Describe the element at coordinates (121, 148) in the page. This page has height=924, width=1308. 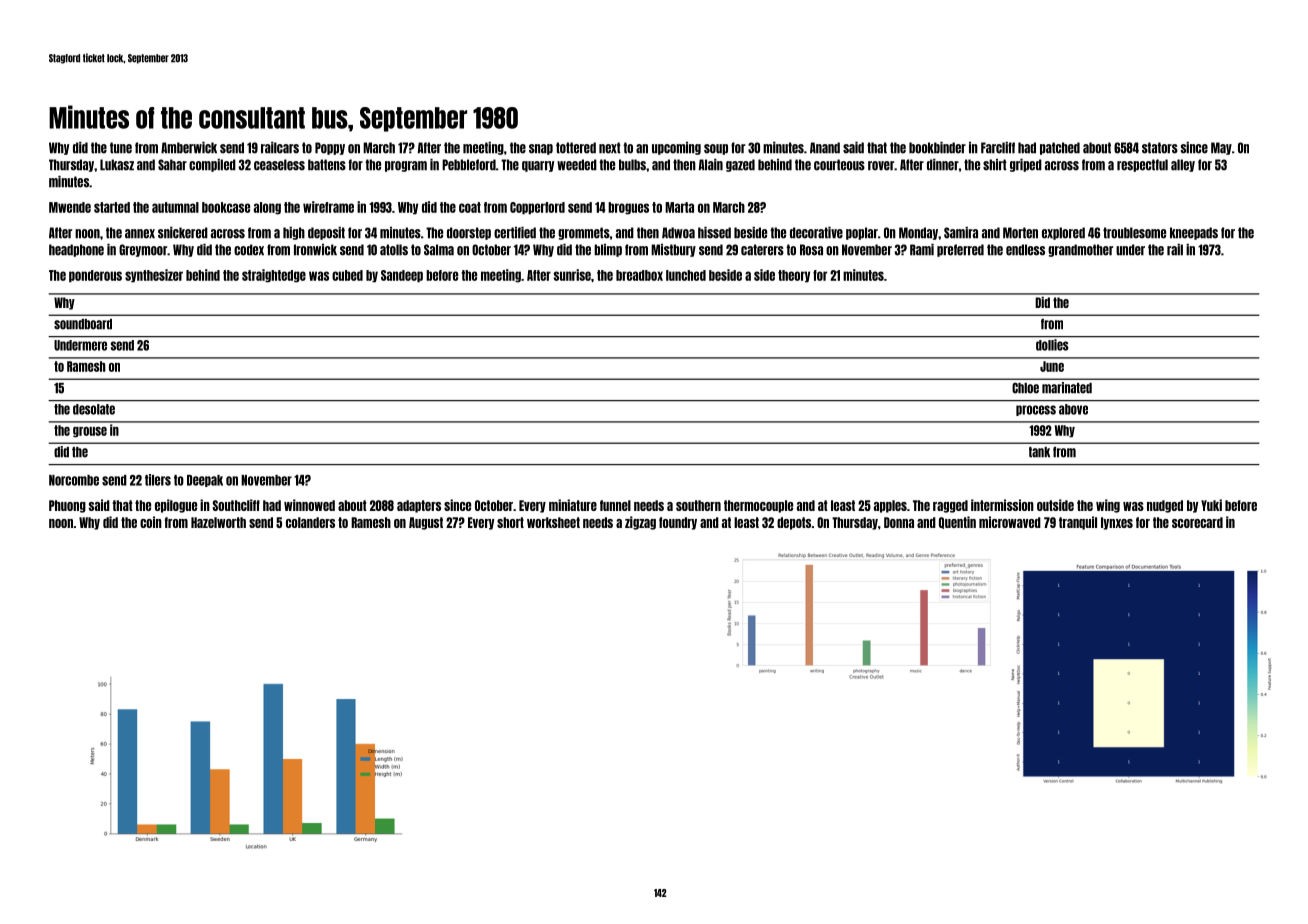
I see `tune` at that location.
